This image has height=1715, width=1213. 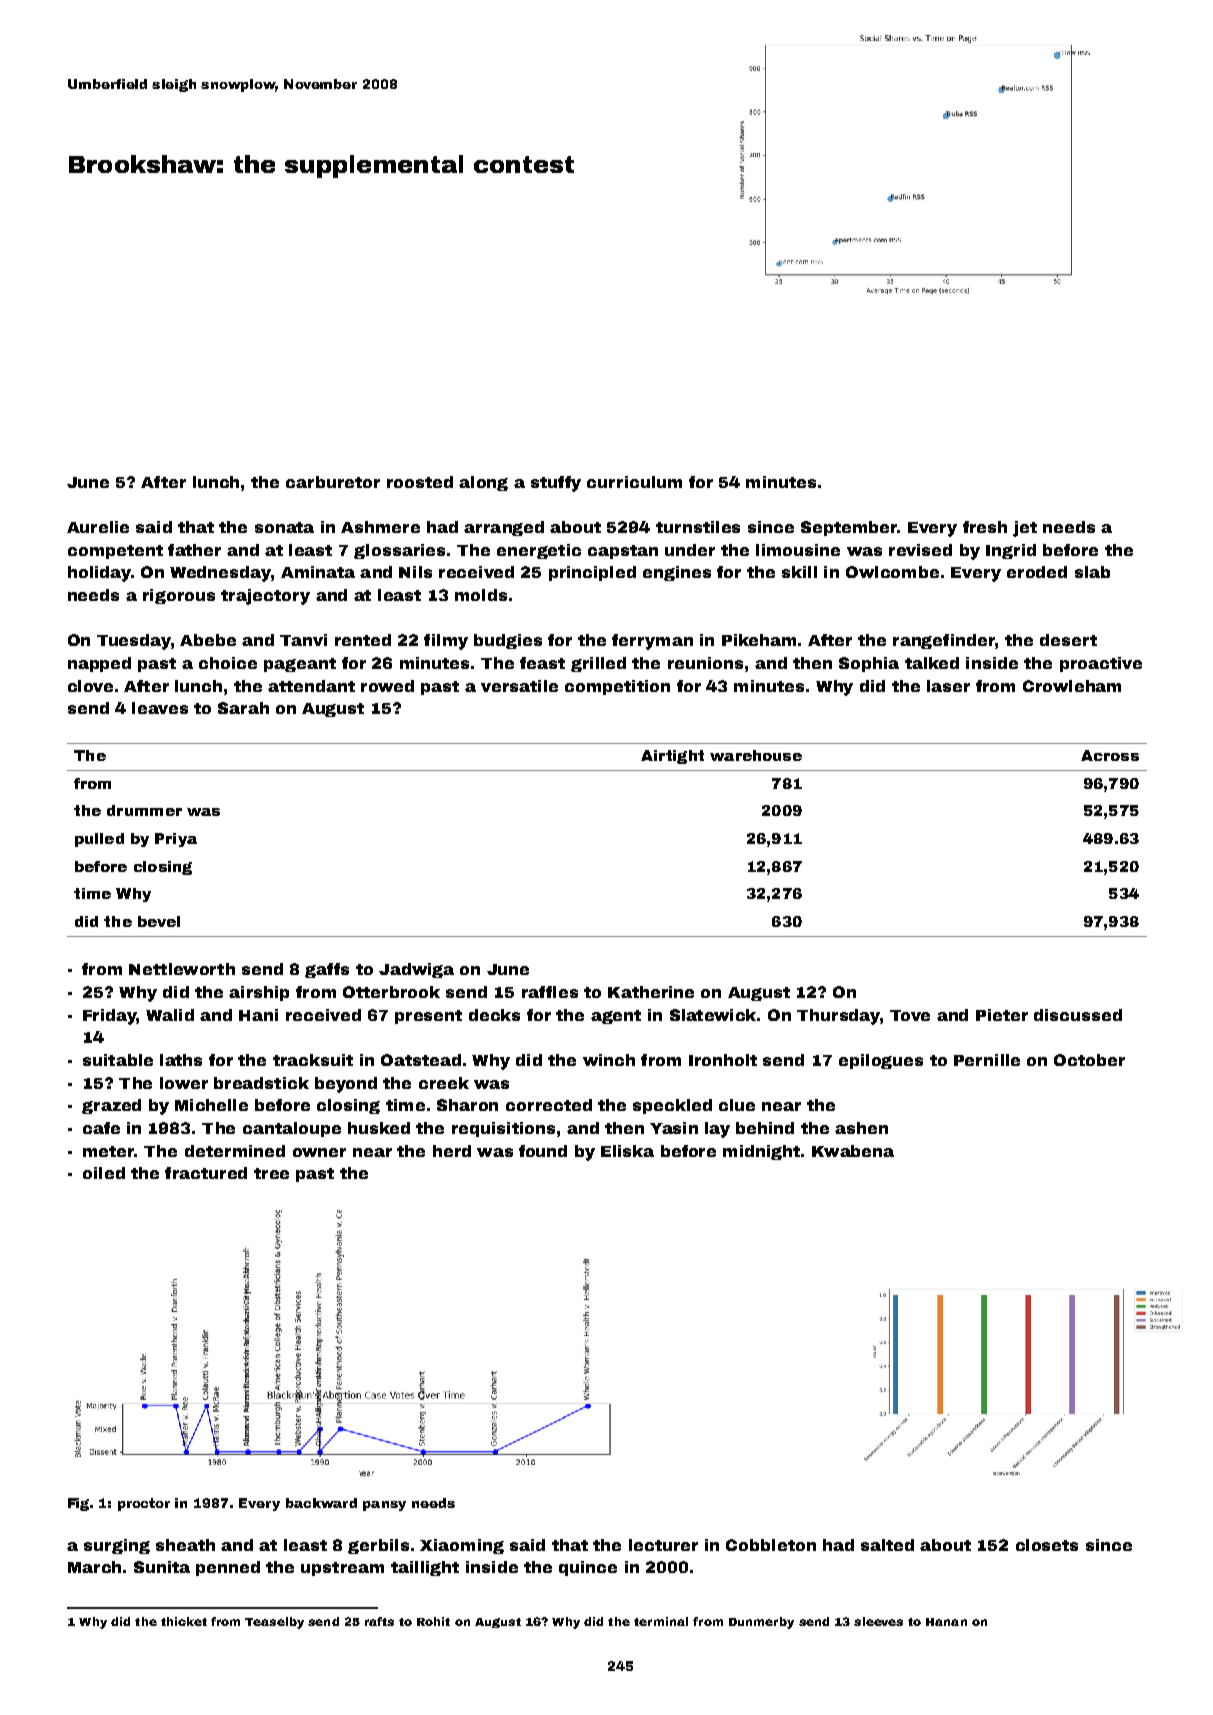 What do you see at coordinates (910, 1015) in the image?
I see `Tove` at bounding box center [910, 1015].
